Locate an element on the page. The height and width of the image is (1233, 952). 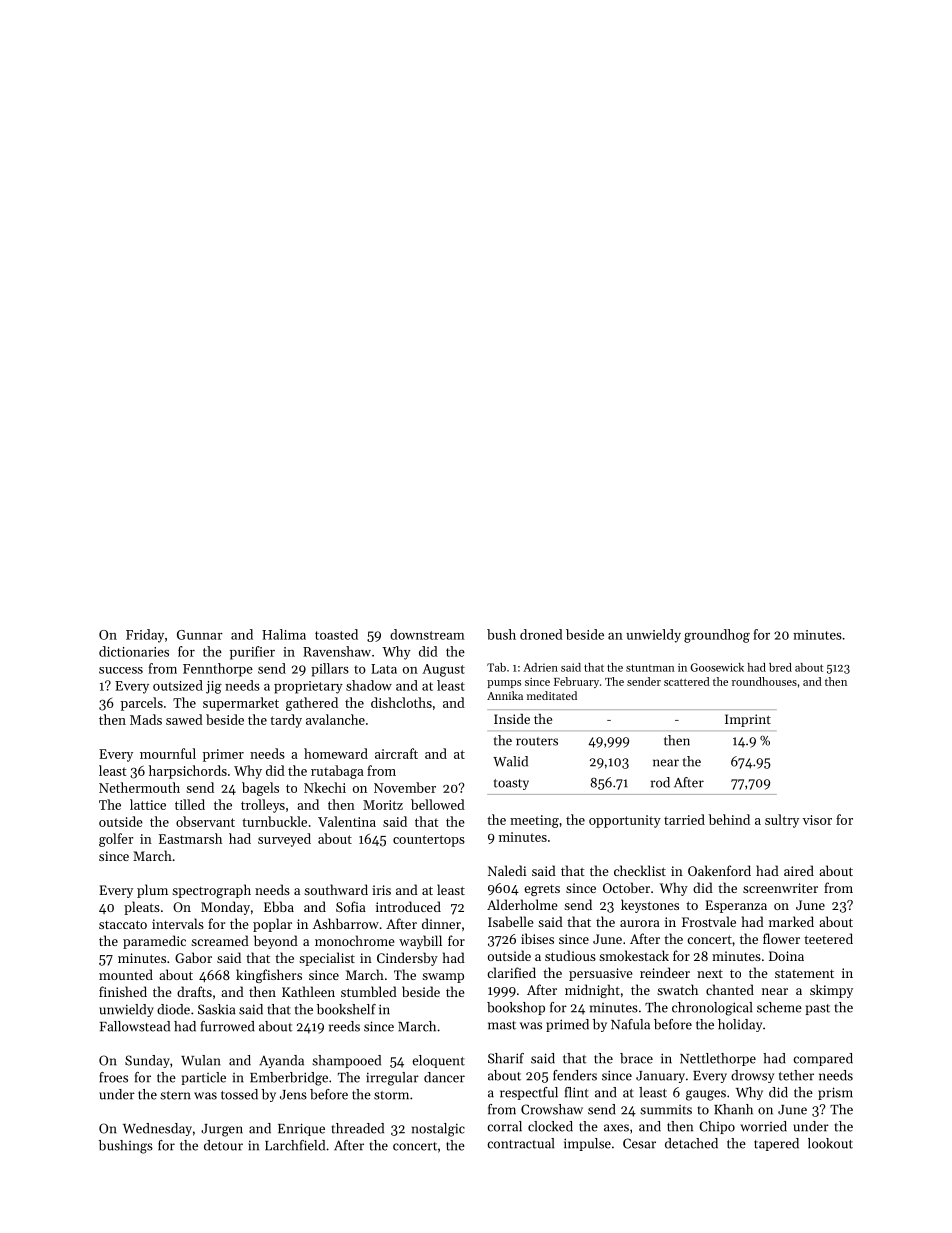
Friday is located at coordinates (145, 636).
